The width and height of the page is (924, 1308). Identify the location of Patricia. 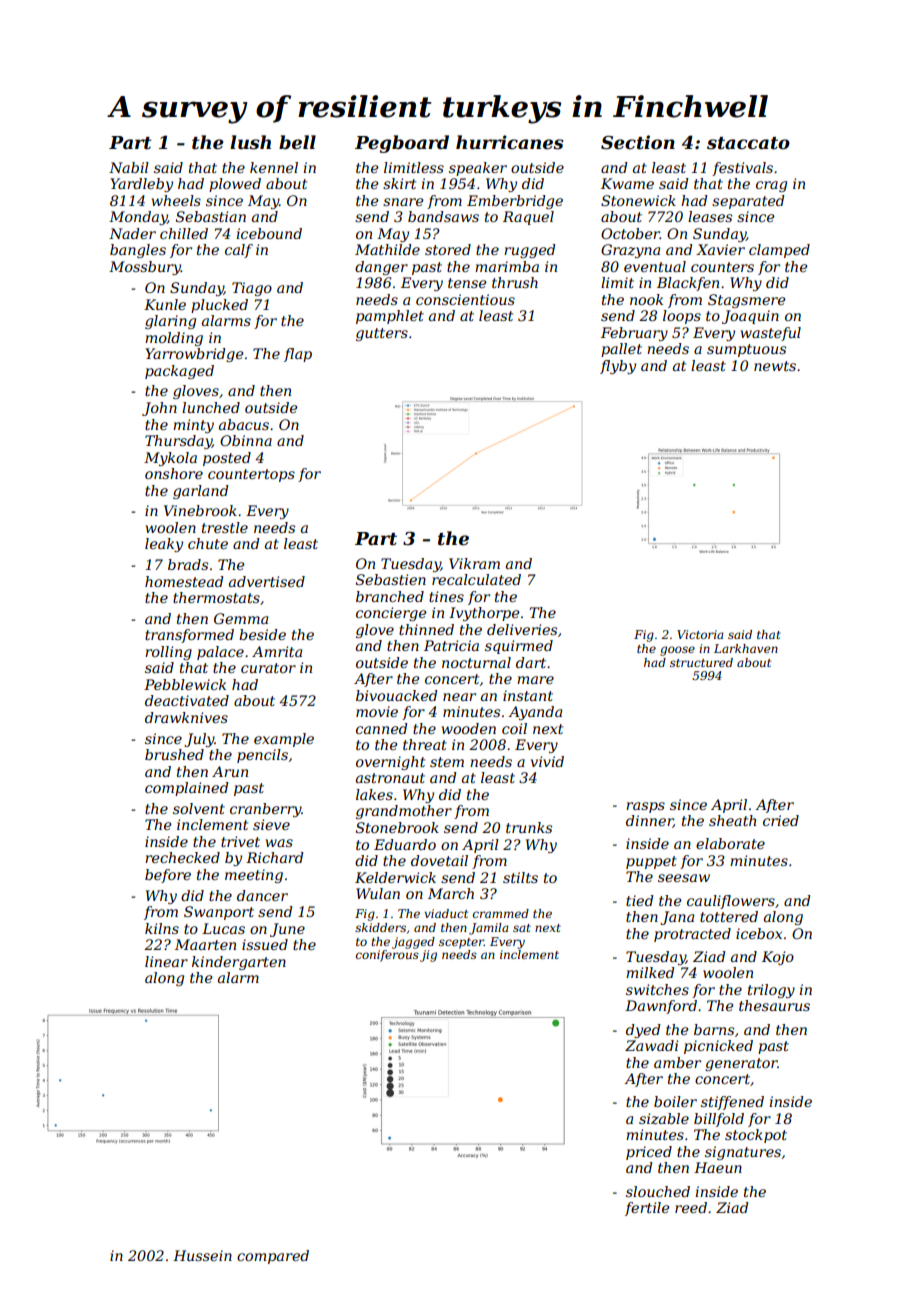
(451, 645).
